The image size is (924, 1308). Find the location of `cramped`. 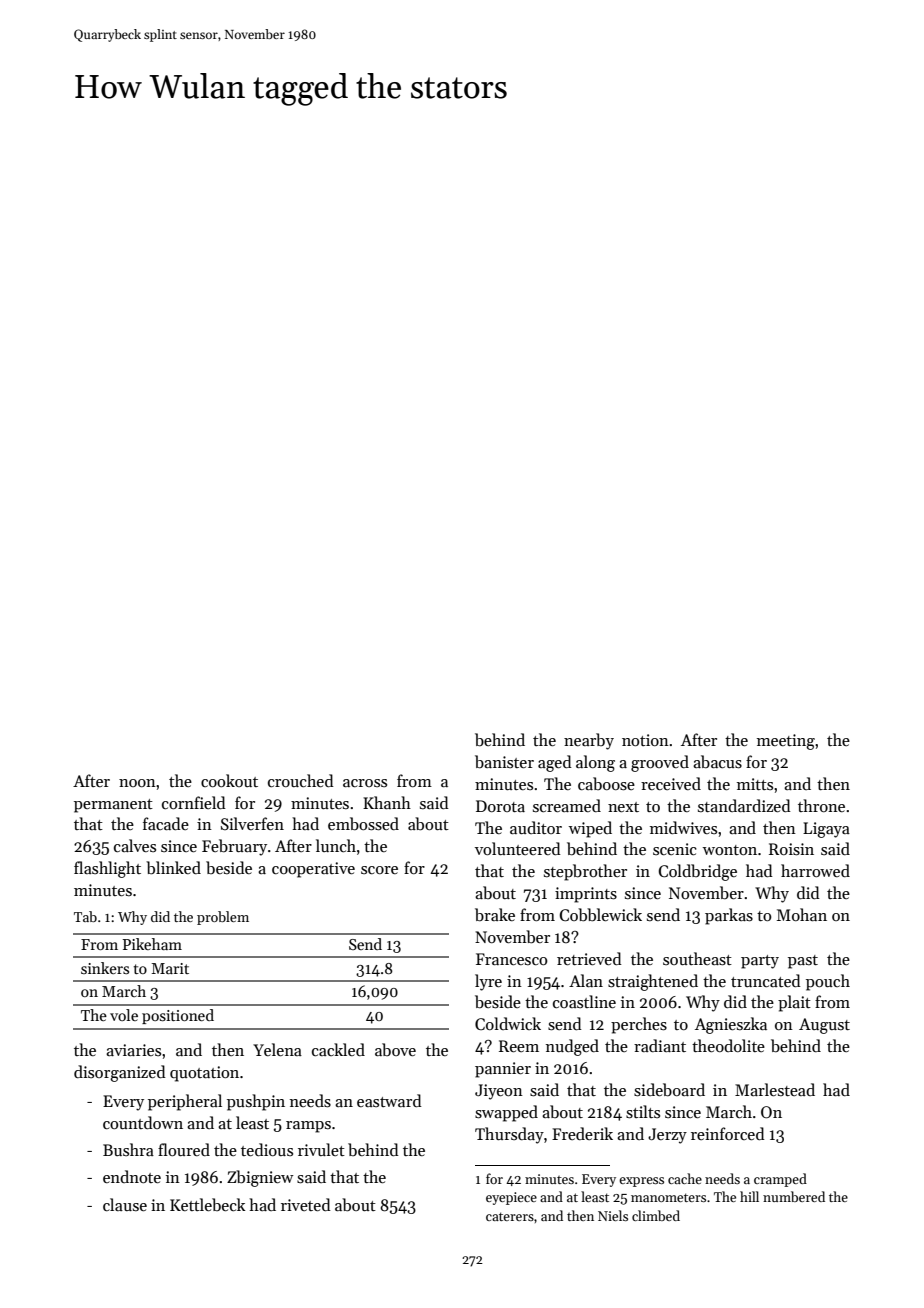

cramped is located at coordinates (780, 1180).
